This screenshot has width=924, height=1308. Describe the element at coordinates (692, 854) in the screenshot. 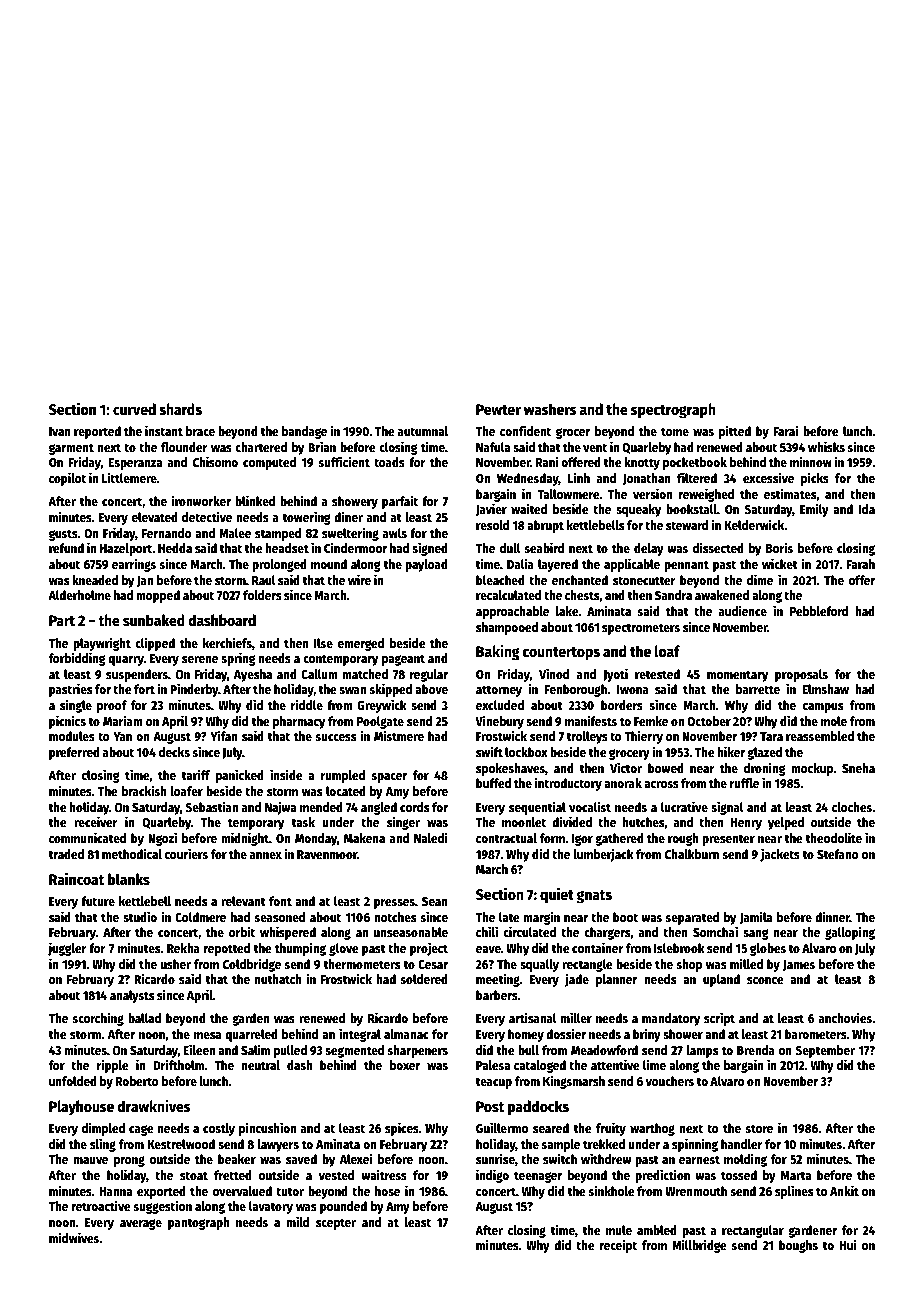

I see `Chalkburn` at that location.
